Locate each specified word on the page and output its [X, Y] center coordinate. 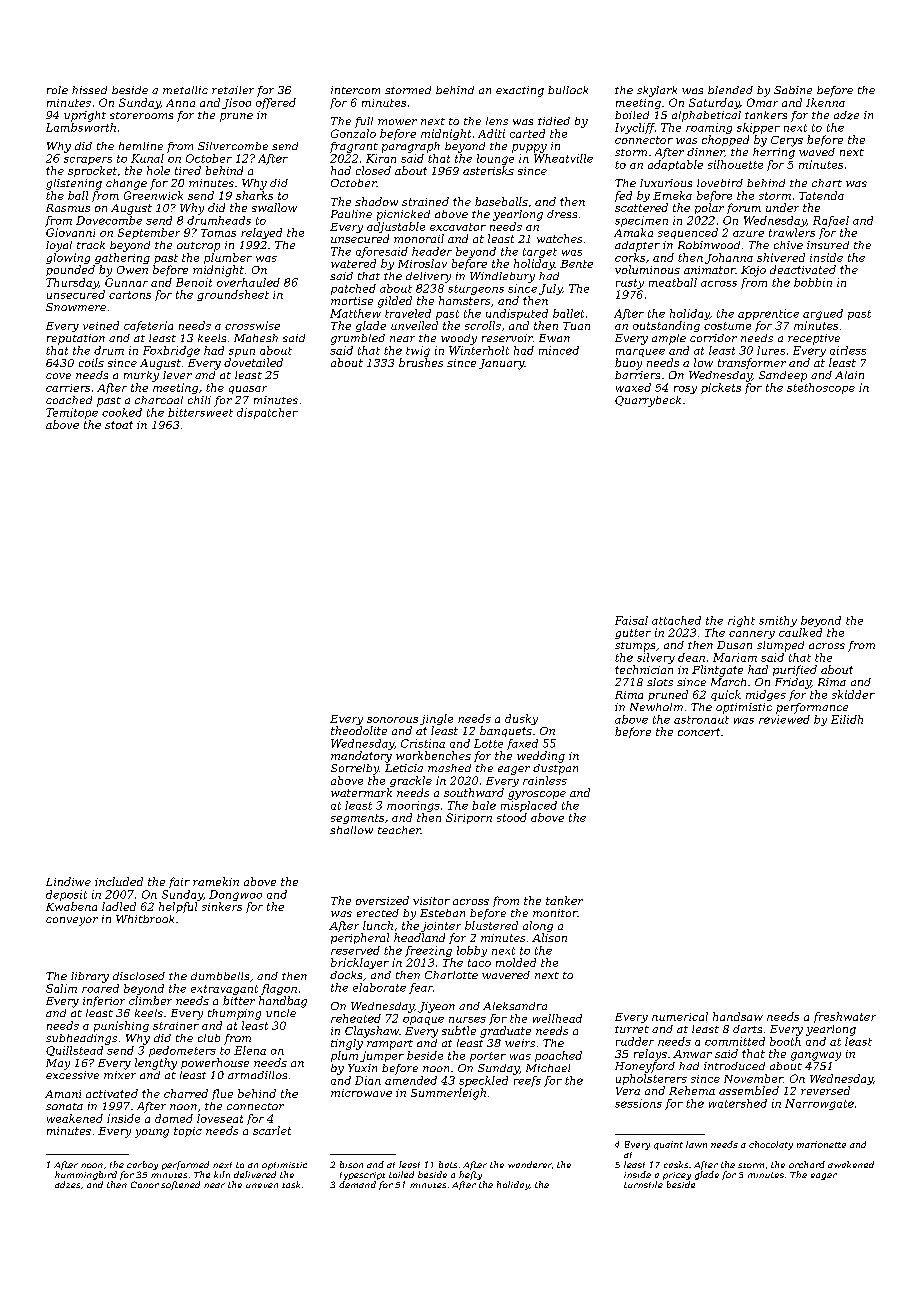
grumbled [358, 339]
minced [559, 350]
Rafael [831, 221]
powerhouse [215, 1063]
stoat [119, 425]
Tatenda [821, 195]
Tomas [218, 233]
